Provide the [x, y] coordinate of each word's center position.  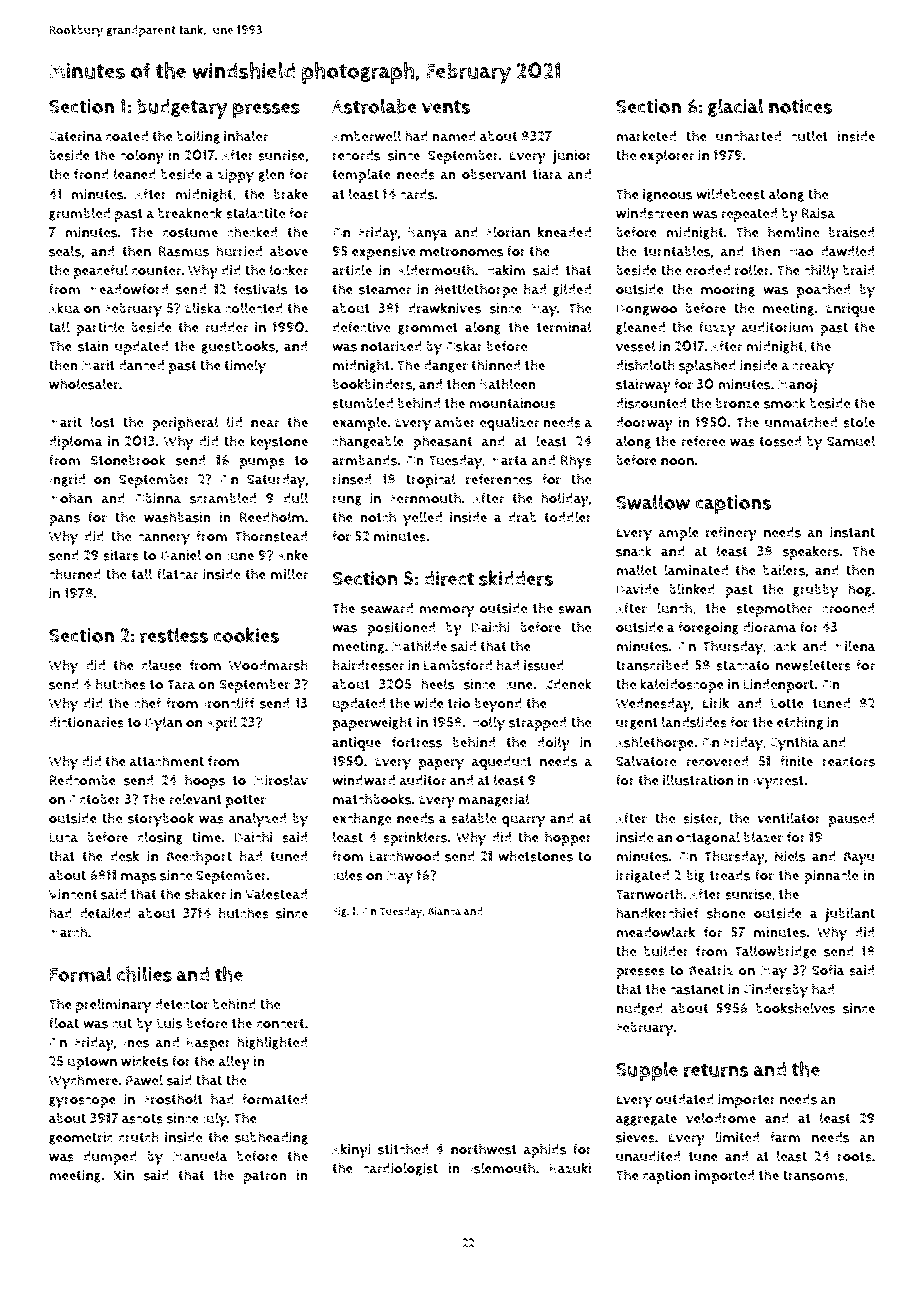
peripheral [185, 423]
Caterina [76, 136]
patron [265, 1177]
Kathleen [508, 384]
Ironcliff [229, 703]
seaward [387, 608]
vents [446, 107]
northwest [484, 1149]
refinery [731, 534]
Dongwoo [646, 309]
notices [800, 106]
